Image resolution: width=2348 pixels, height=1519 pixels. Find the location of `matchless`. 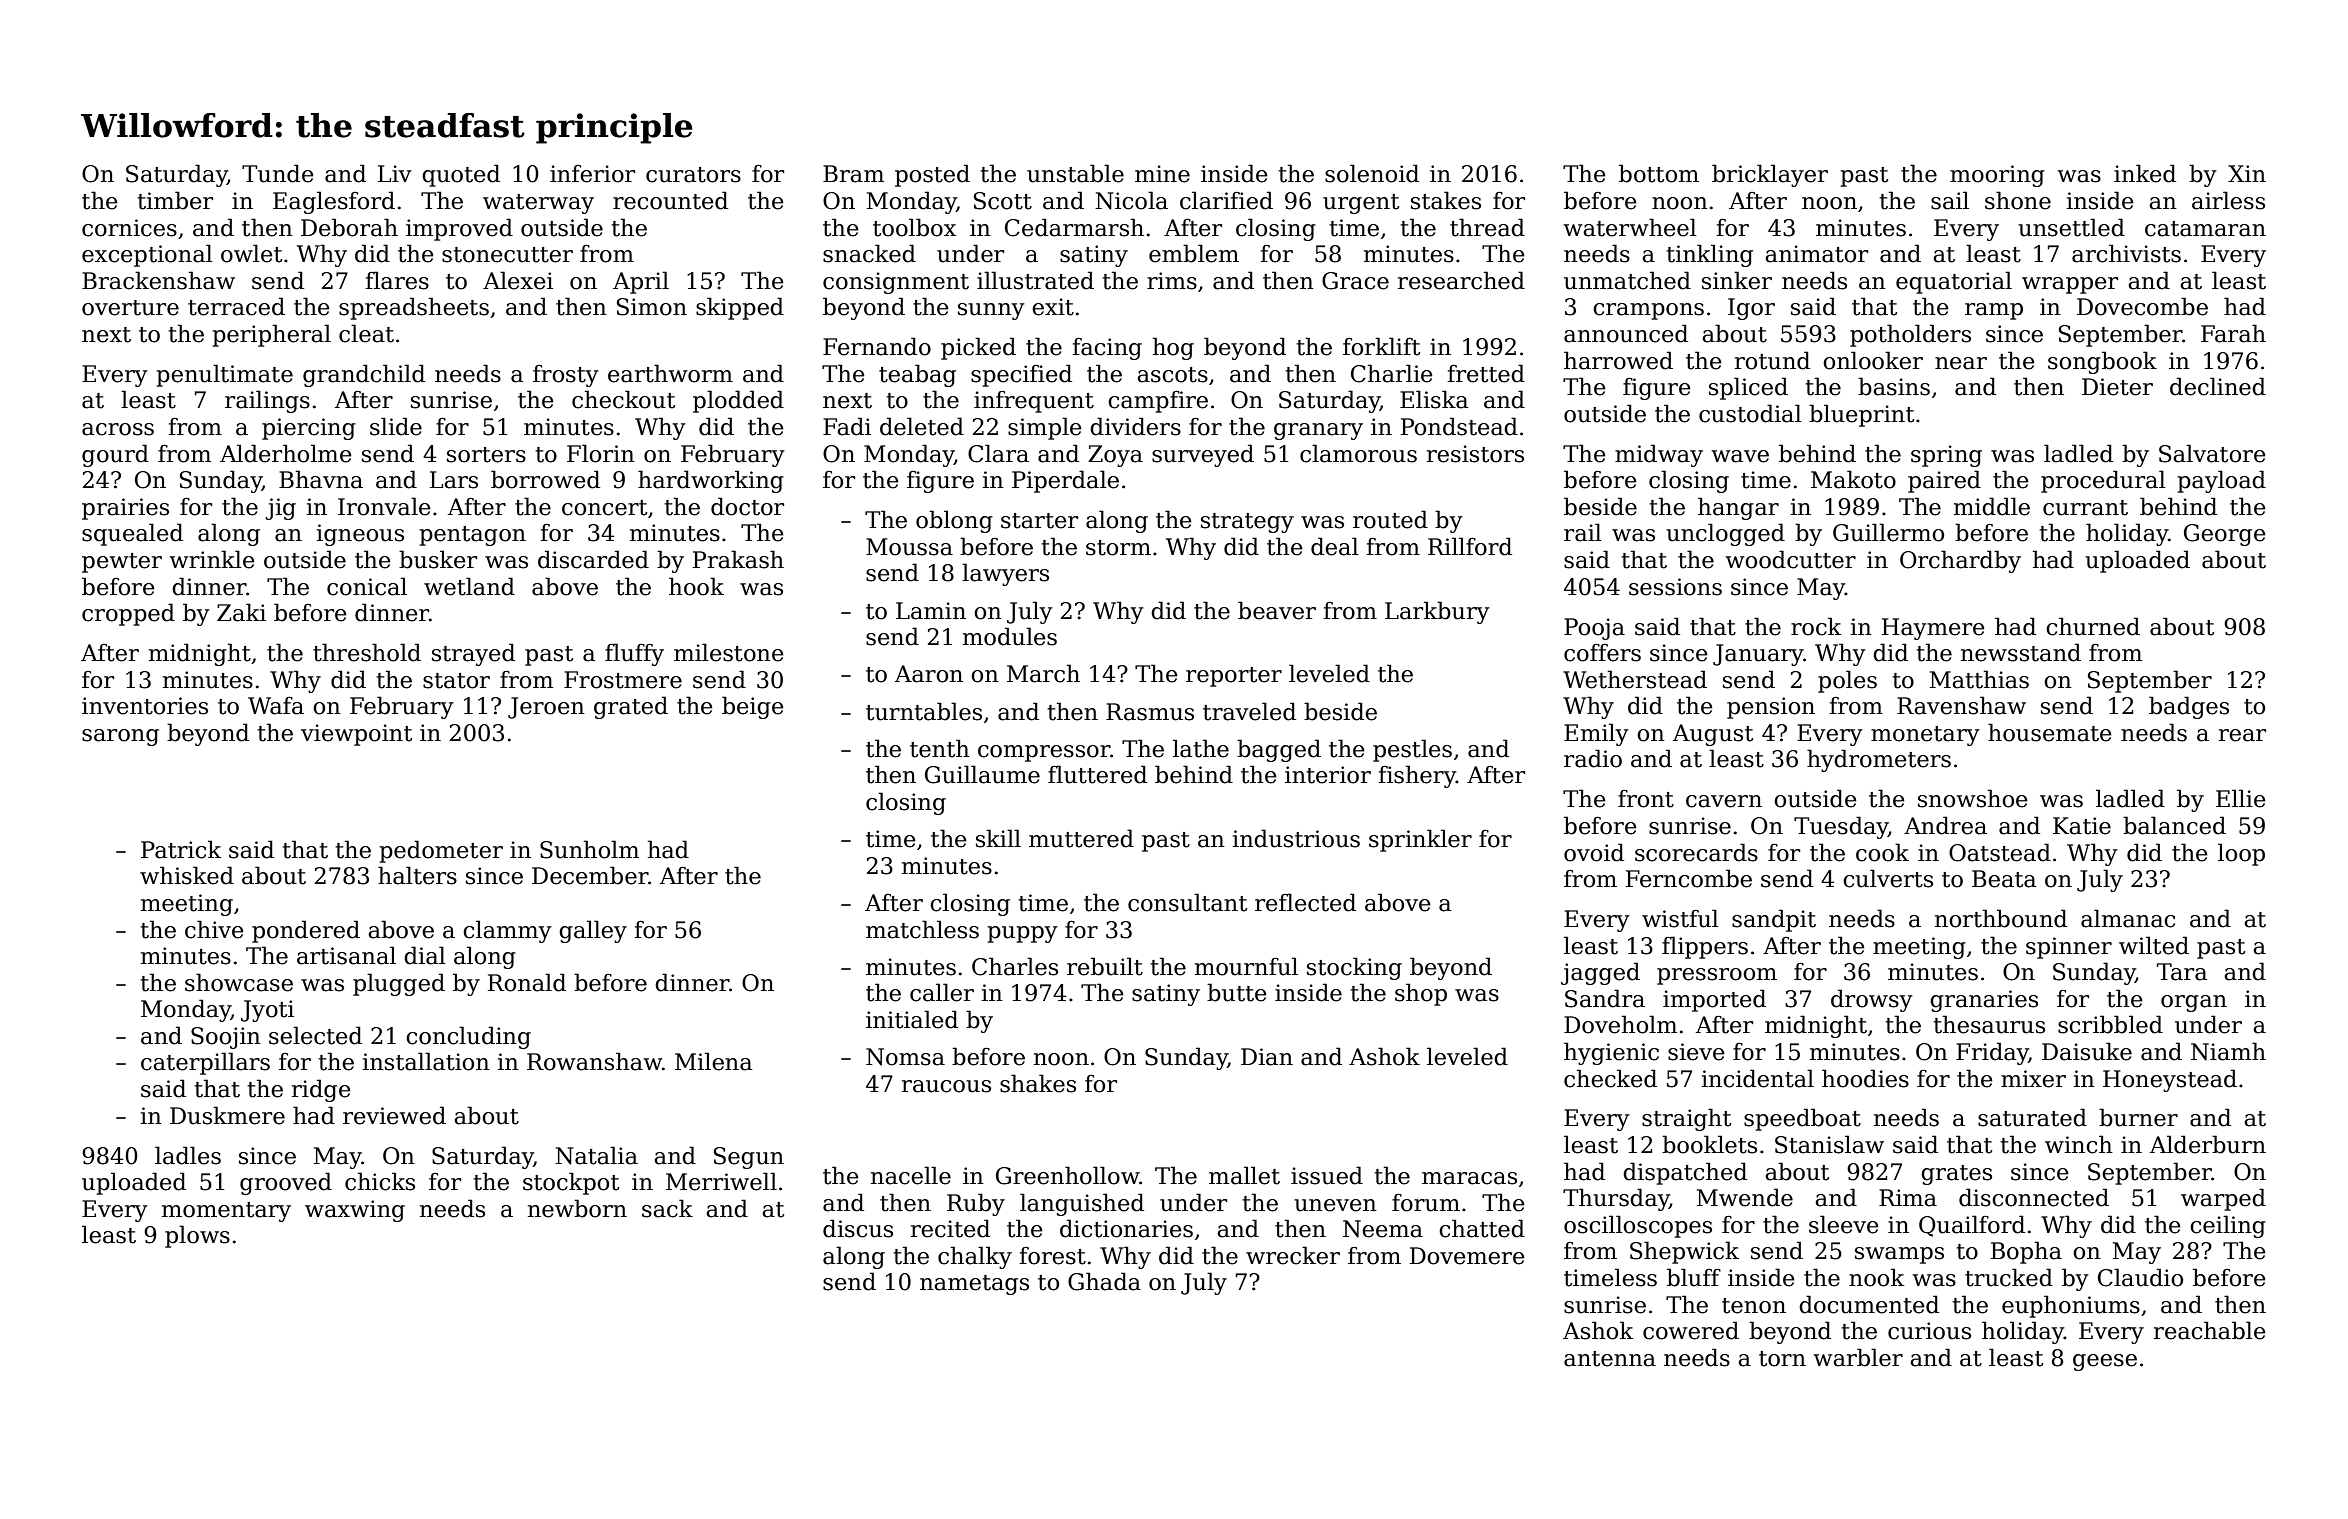

matchless is located at coordinates (922, 929).
